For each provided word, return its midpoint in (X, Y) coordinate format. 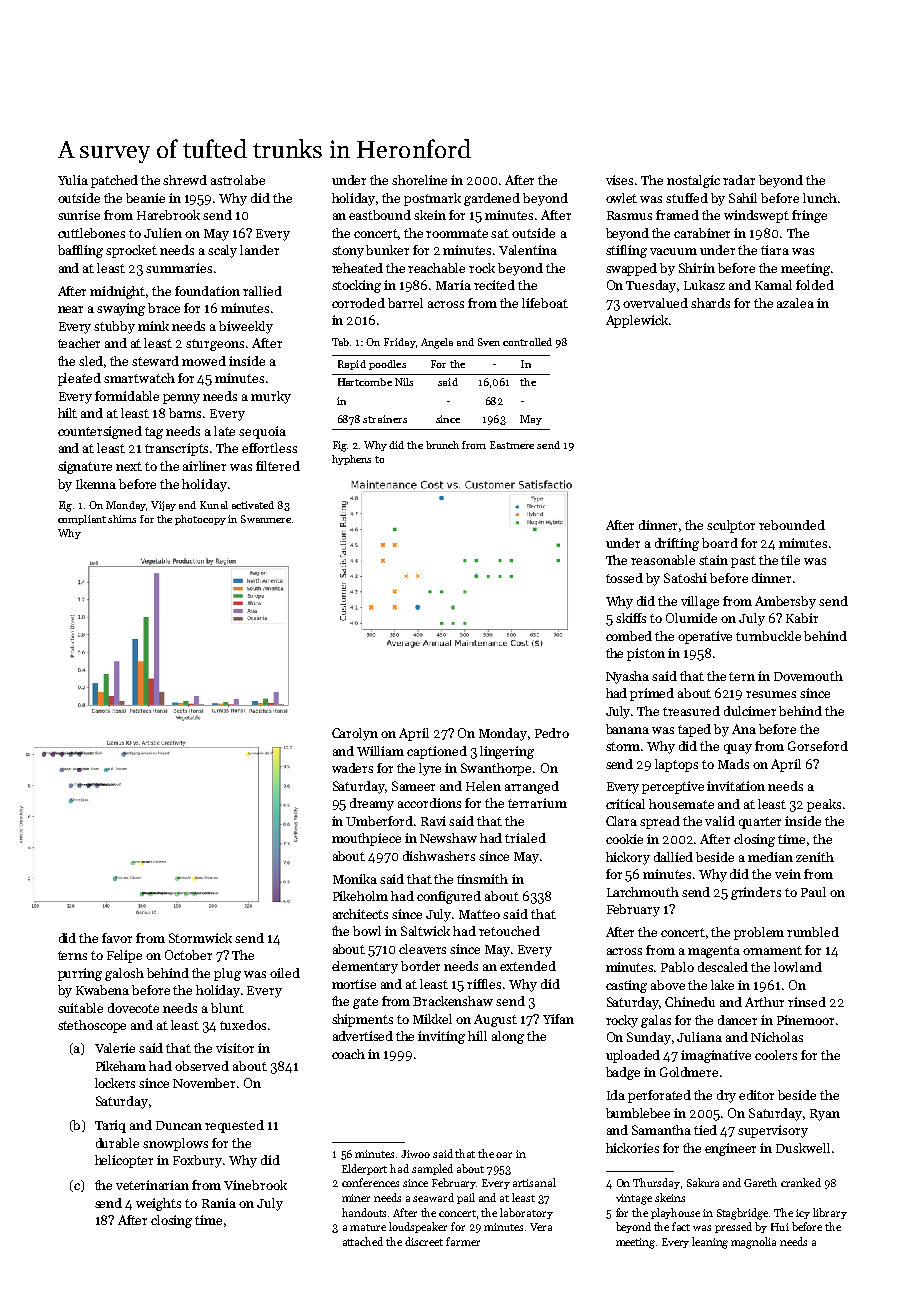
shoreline (419, 180)
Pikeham (121, 1066)
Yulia (73, 180)
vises (619, 180)
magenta (714, 952)
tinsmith (482, 879)
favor (117, 938)
